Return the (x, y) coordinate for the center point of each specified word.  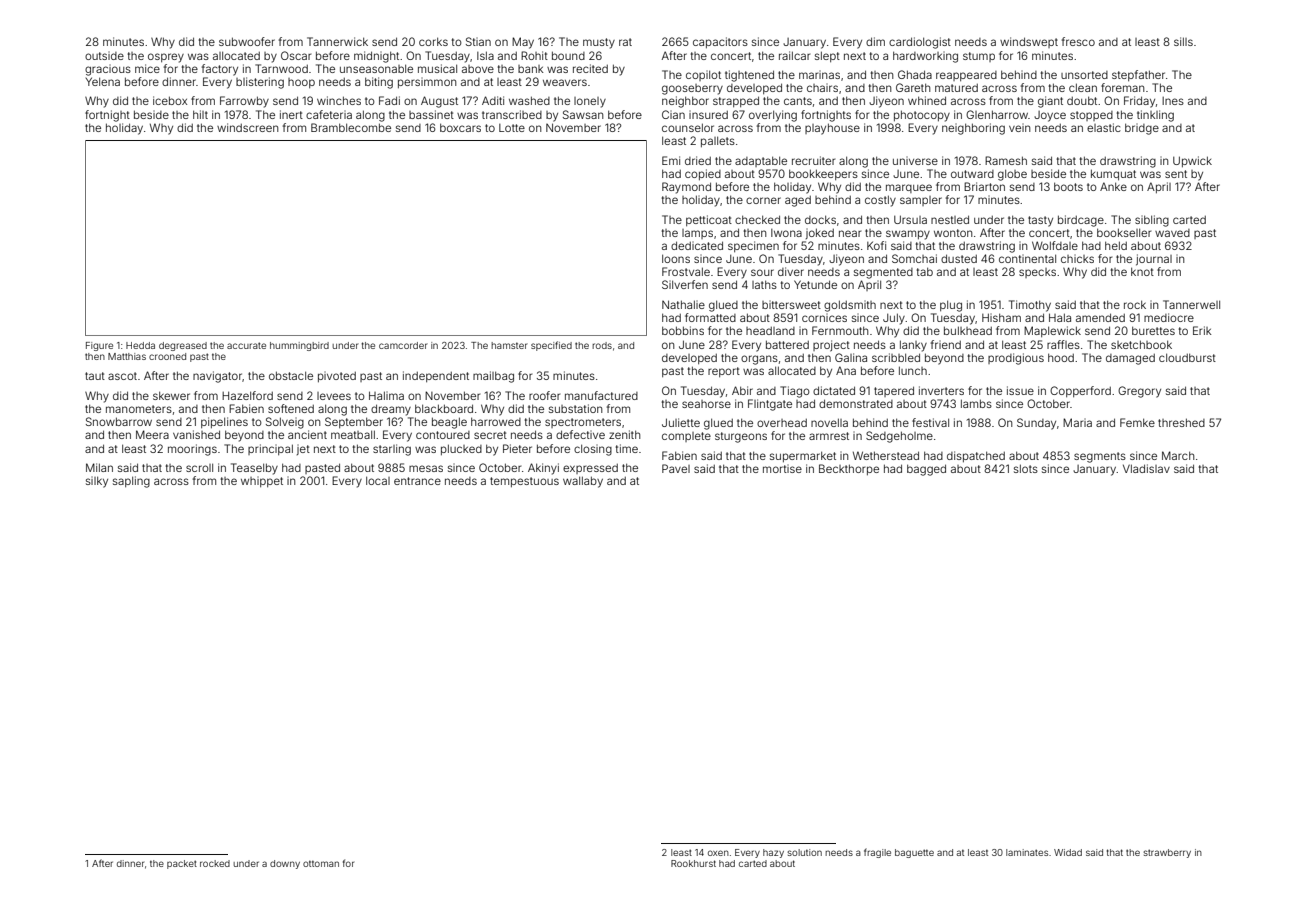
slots (1026, 468)
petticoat (709, 220)
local (378, 480)
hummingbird (299, 346)
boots (1068, 186)
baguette (914, 853)
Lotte (512, 128)
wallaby (583, 482)
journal (1154, 260)
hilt (200, 114)
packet (182, 864)
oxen (718, 853)
